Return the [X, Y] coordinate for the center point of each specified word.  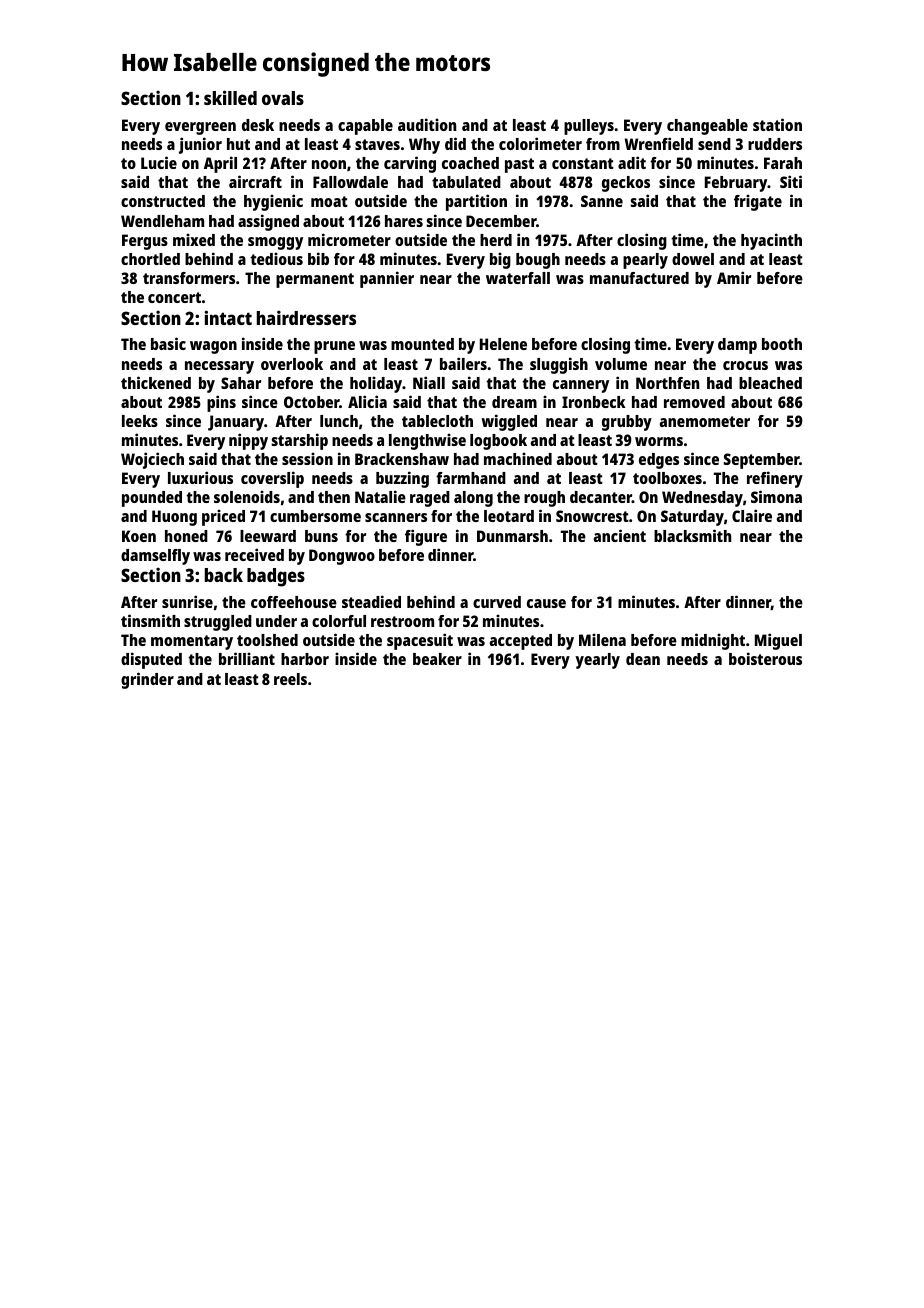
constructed [163, 201]
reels [290, 679]
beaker [437, 659]
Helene [503, 344]
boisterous [765, 658]
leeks [140, 421]
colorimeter [540, 143]
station [777, 124]
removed [694, 402]
